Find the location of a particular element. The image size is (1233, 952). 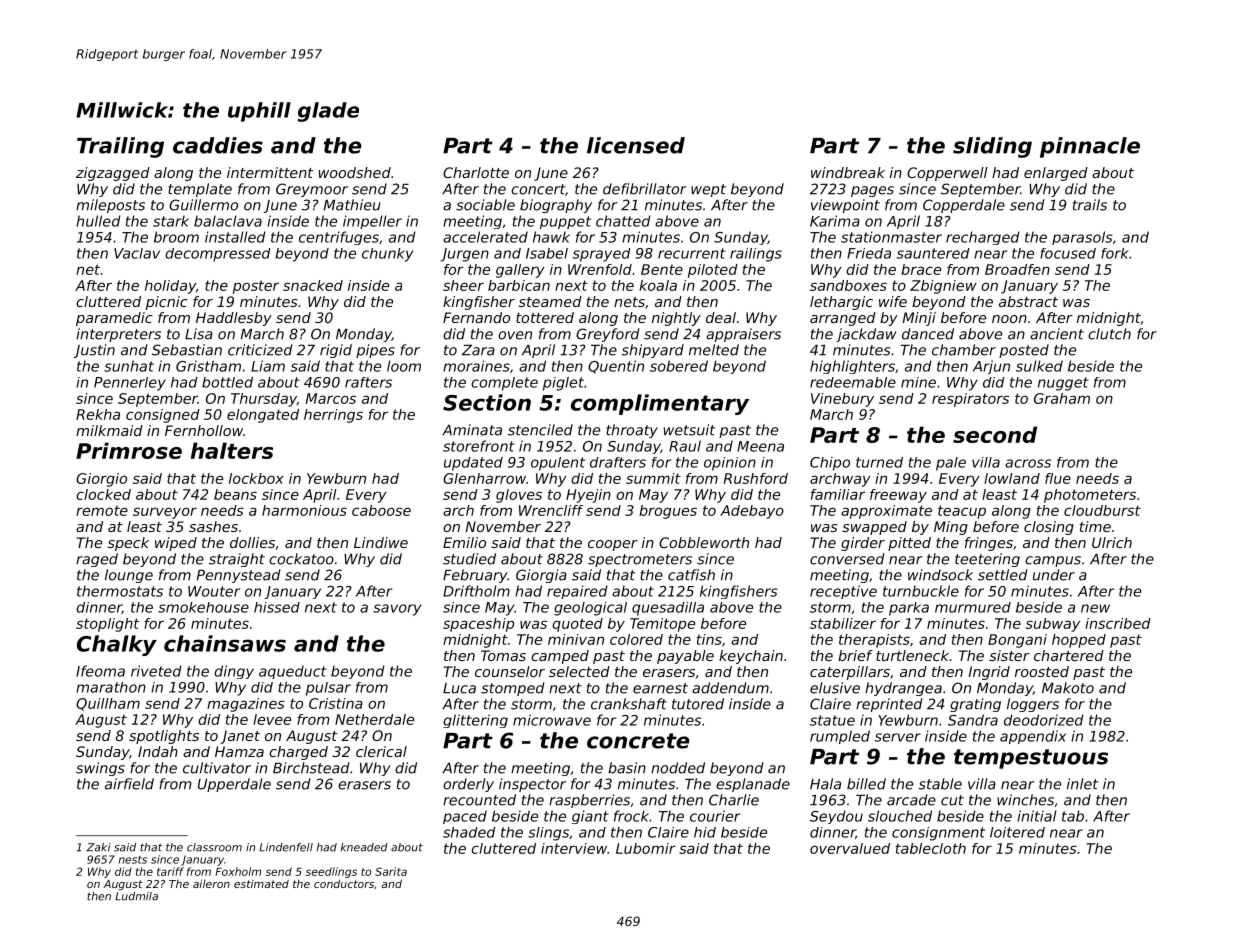

Birchstead is located at coordinates (311, 768).
